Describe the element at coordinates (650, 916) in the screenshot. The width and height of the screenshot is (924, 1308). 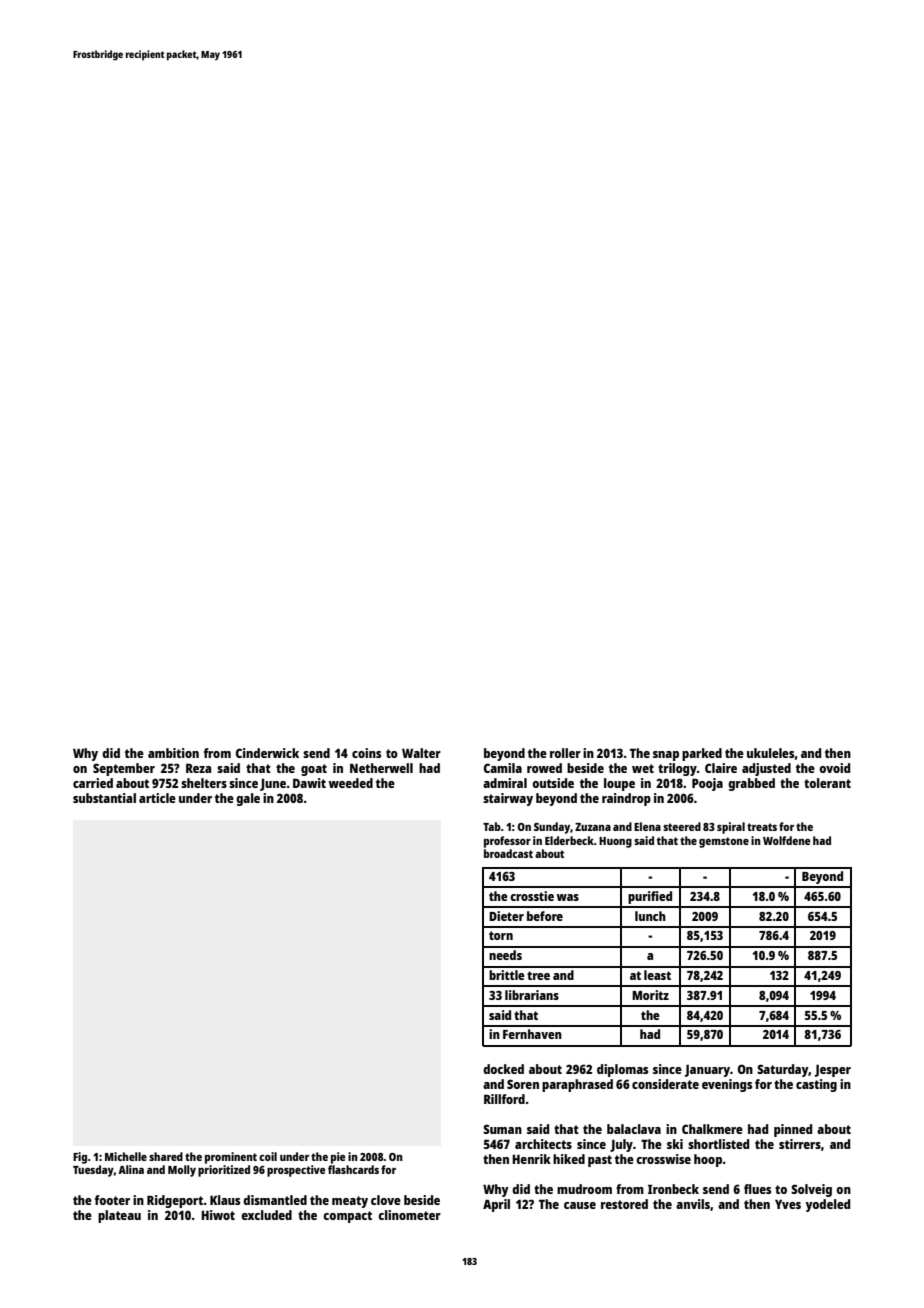
I see `lunch` at that location.
